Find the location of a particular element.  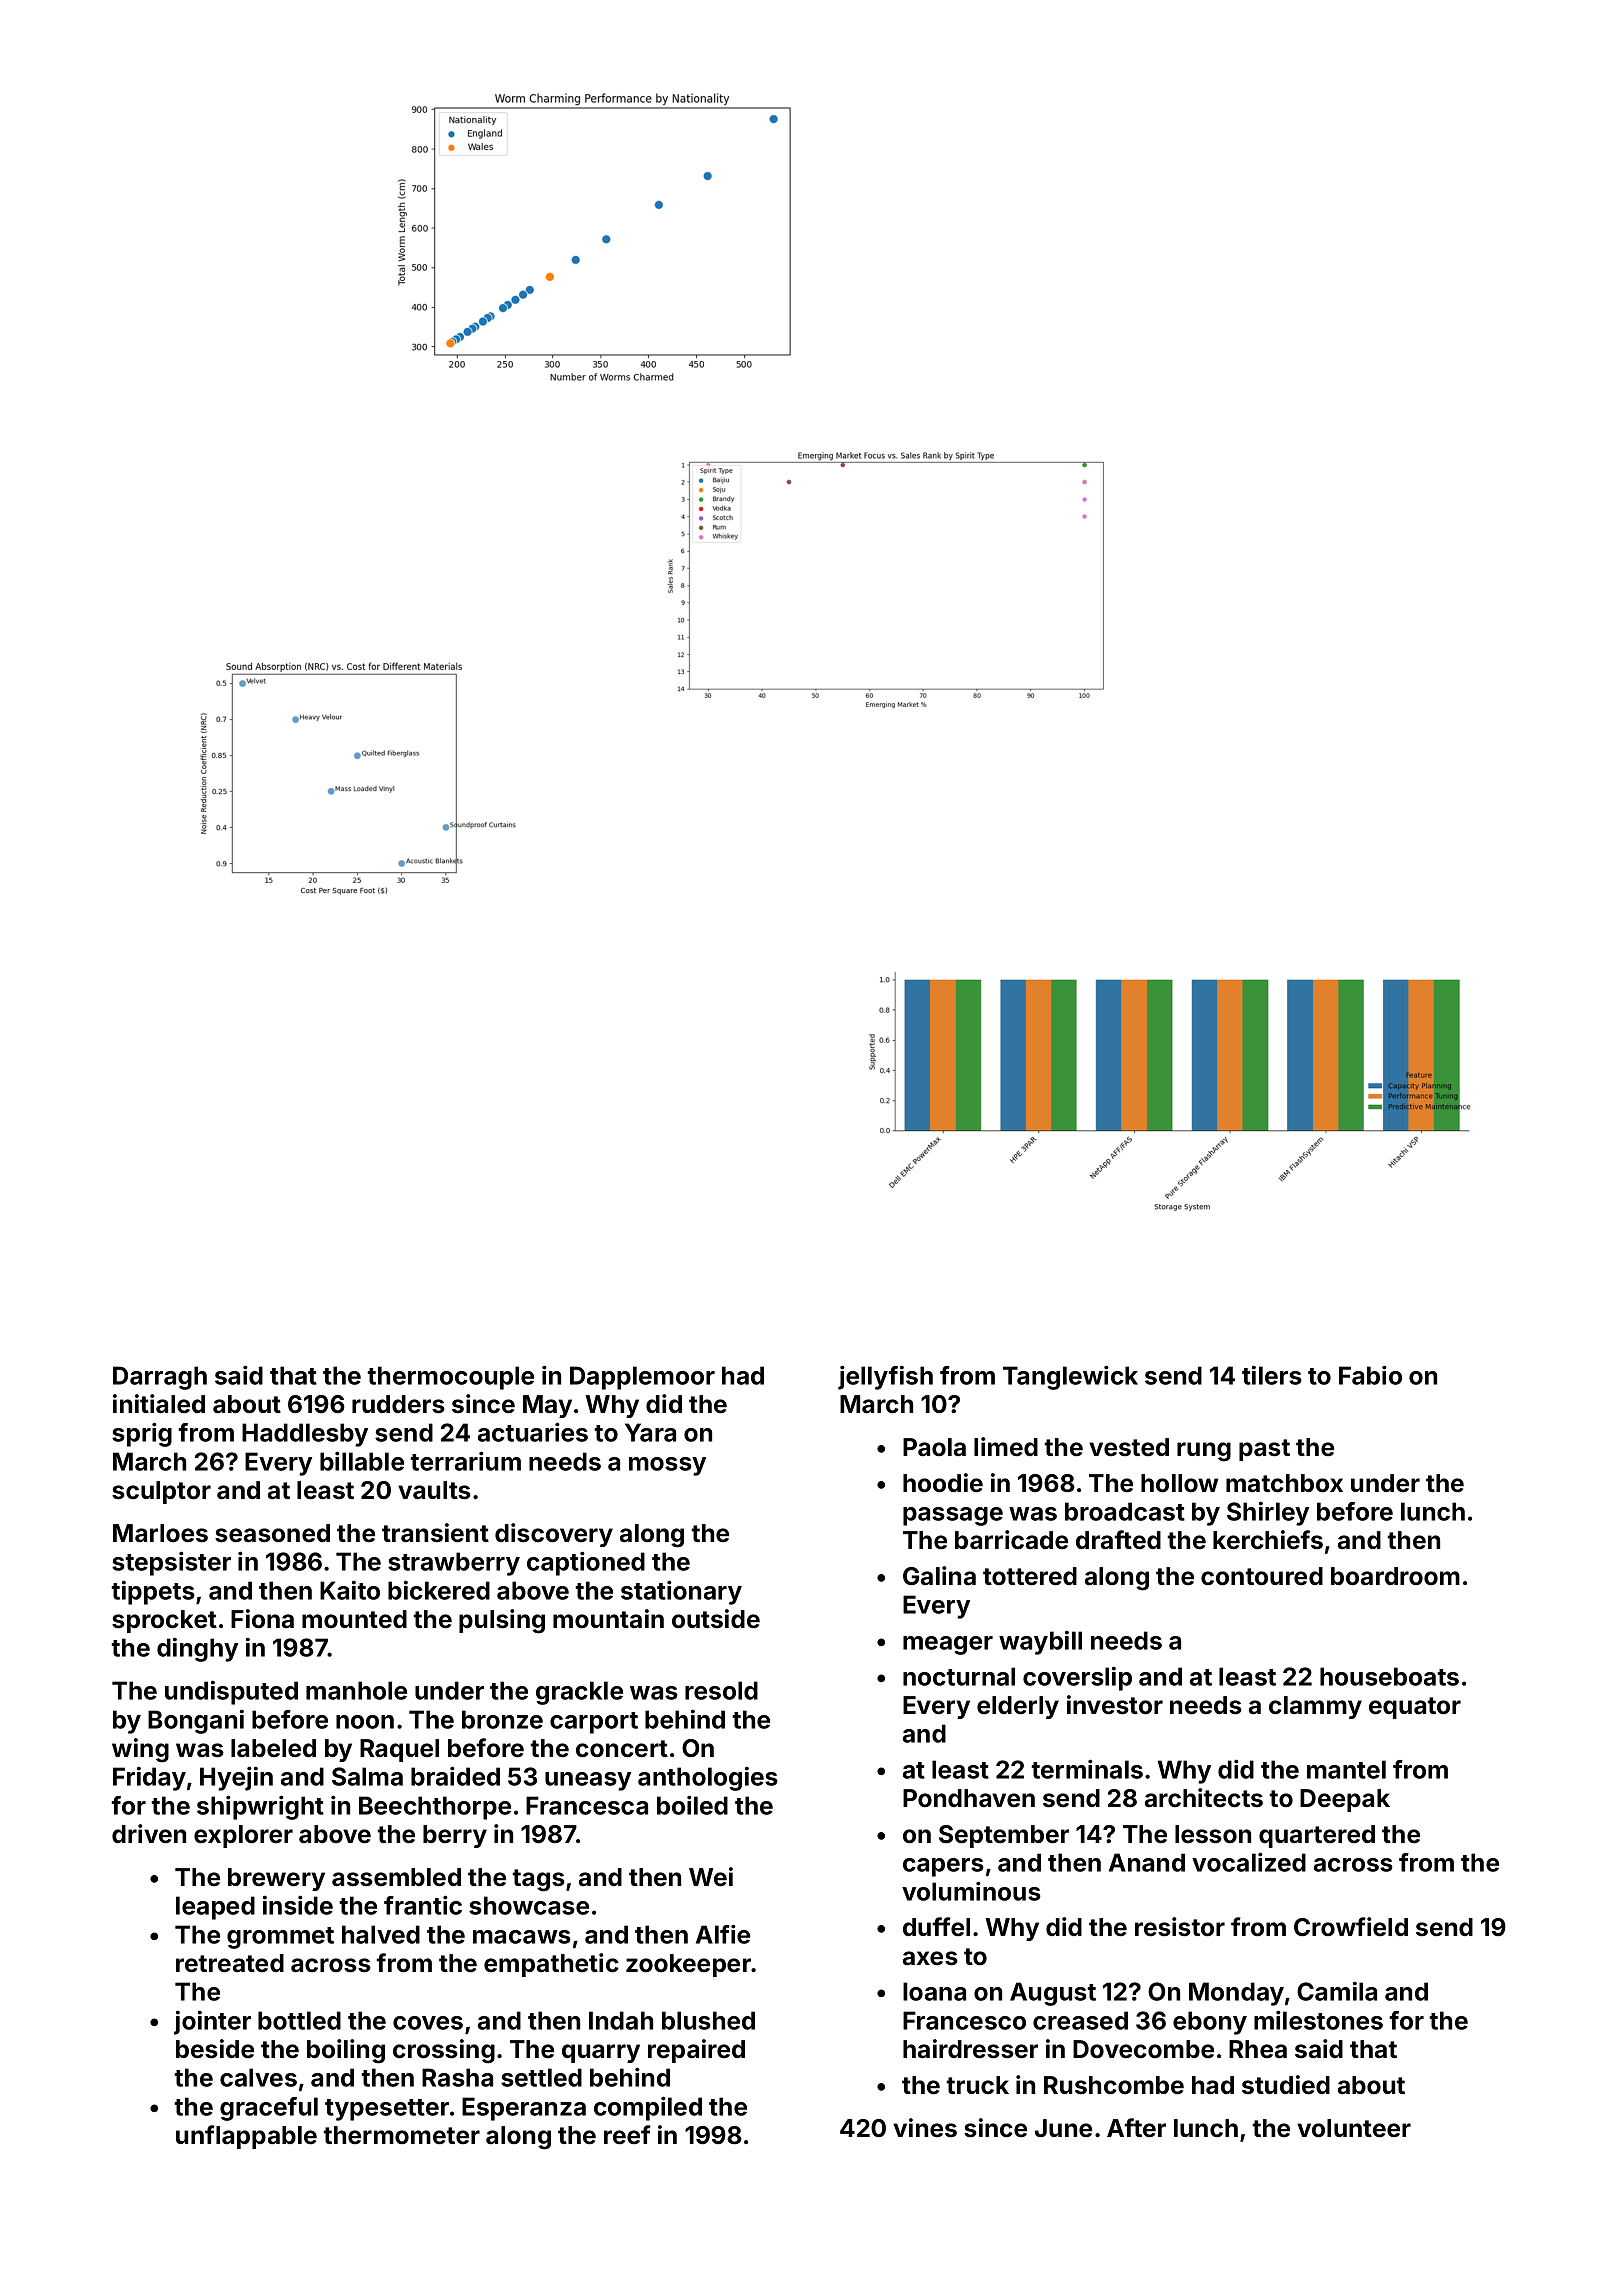

mossy is located at coordinates (667, 1466).
